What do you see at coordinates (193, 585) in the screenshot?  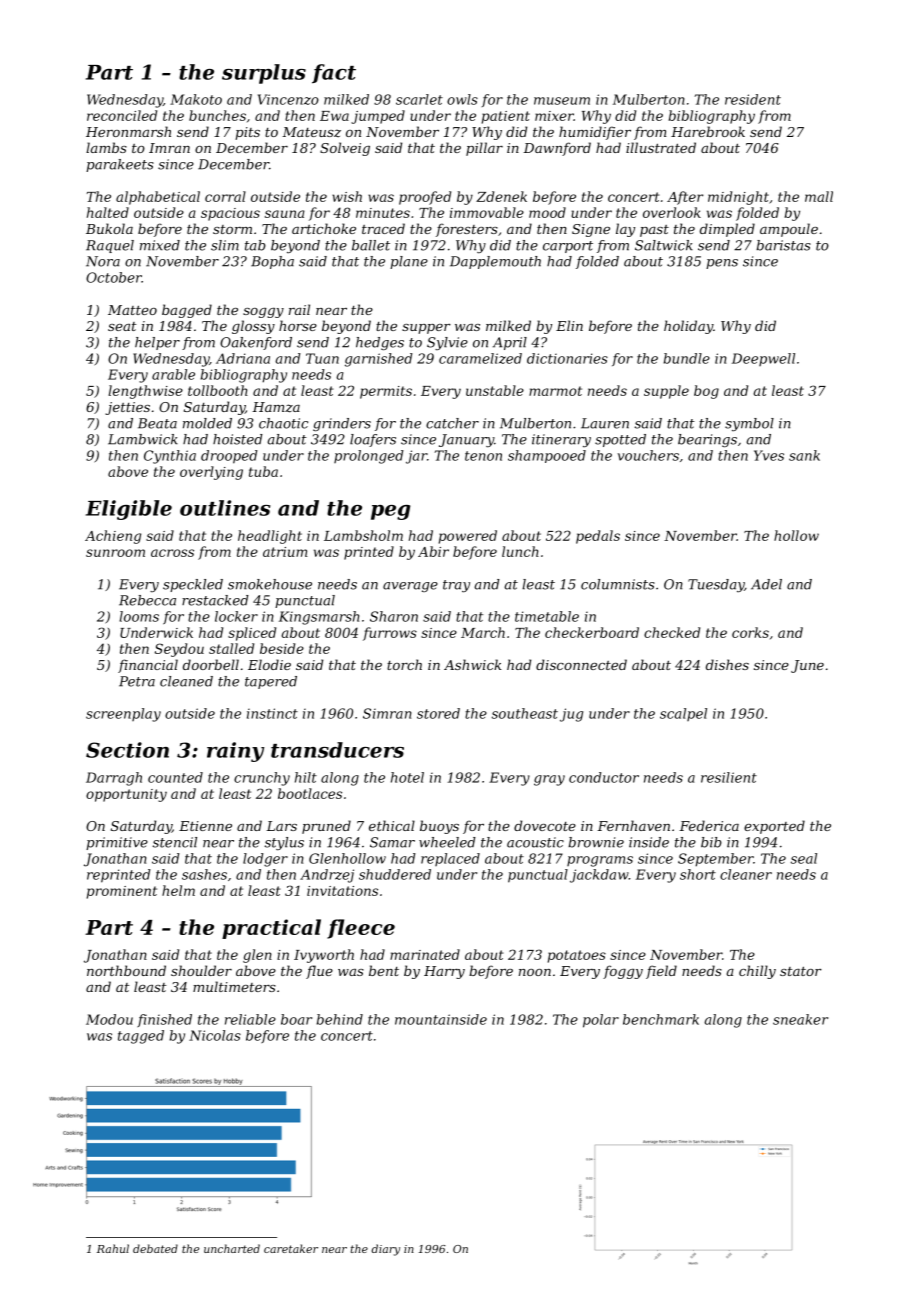 I see `speckled` at bounding box center [193, 585].
